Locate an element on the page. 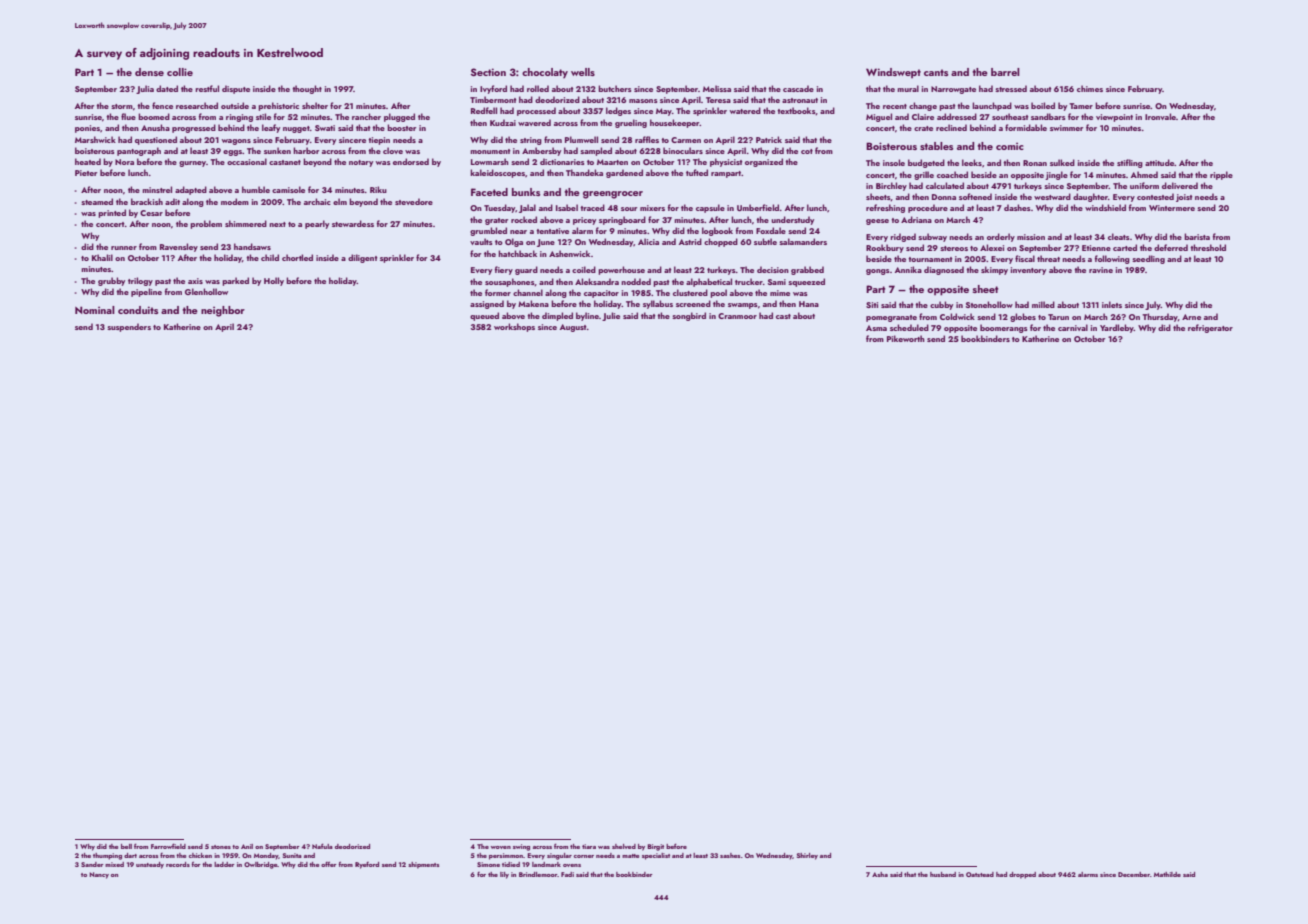  Shirley is located at coordinates (807, 856).
